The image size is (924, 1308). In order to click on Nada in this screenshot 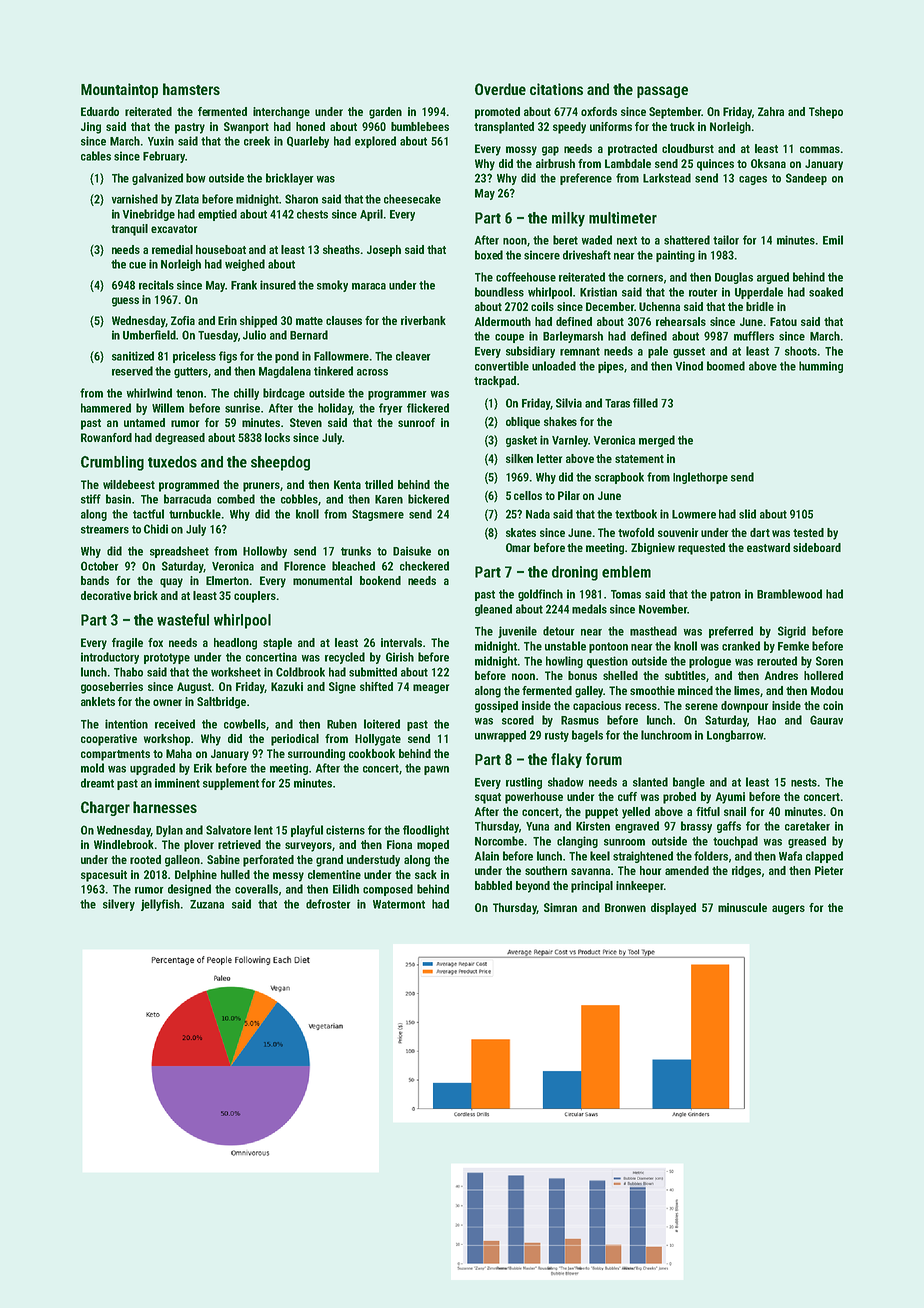, I will do `click(538, 514)`.
